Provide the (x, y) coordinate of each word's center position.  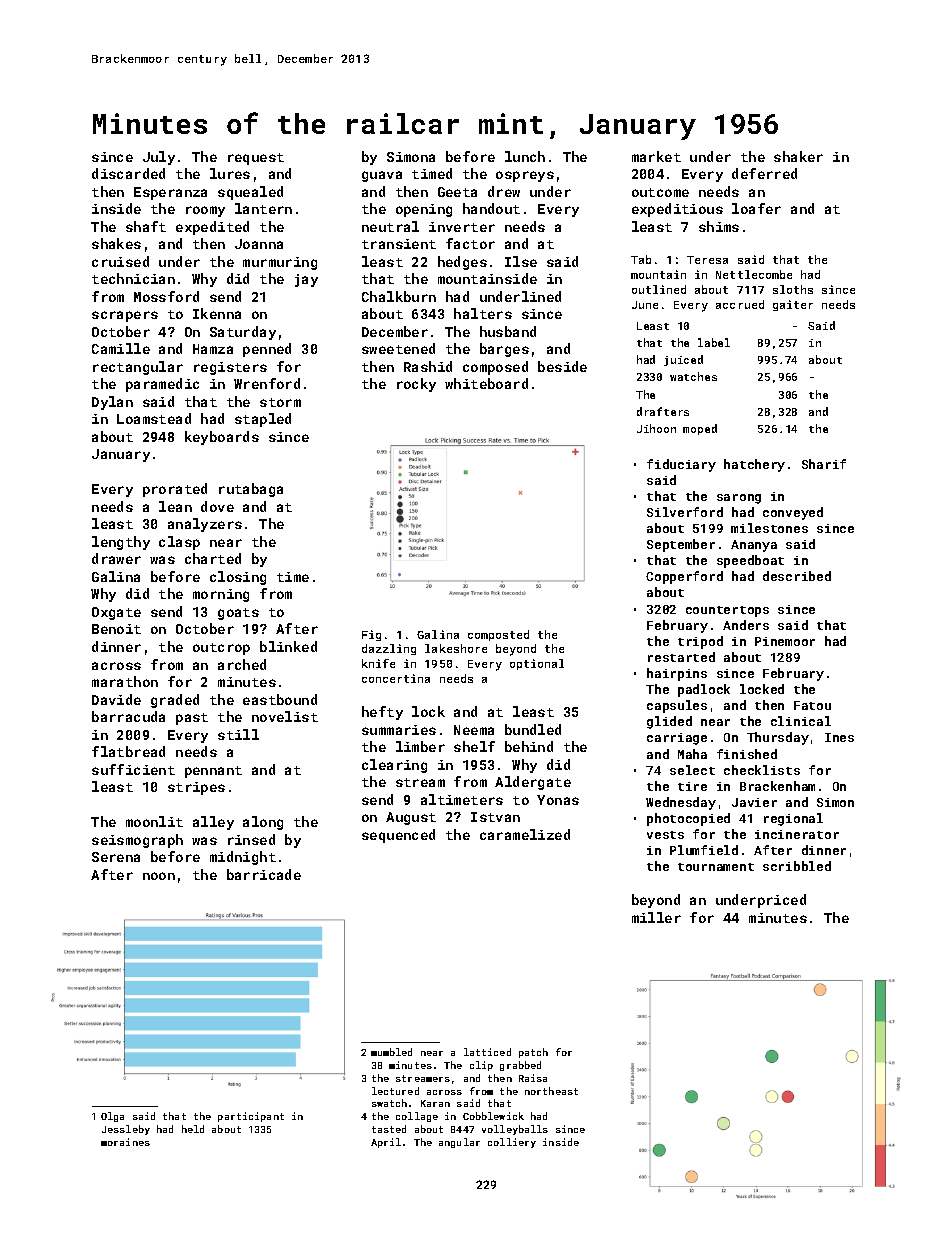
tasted (389, 1129)
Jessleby (126, 1130)
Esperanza (170, 193)
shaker (798, 156)
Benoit (116, 629)
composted (498, 635)
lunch (525, 156)
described (797, 576)
